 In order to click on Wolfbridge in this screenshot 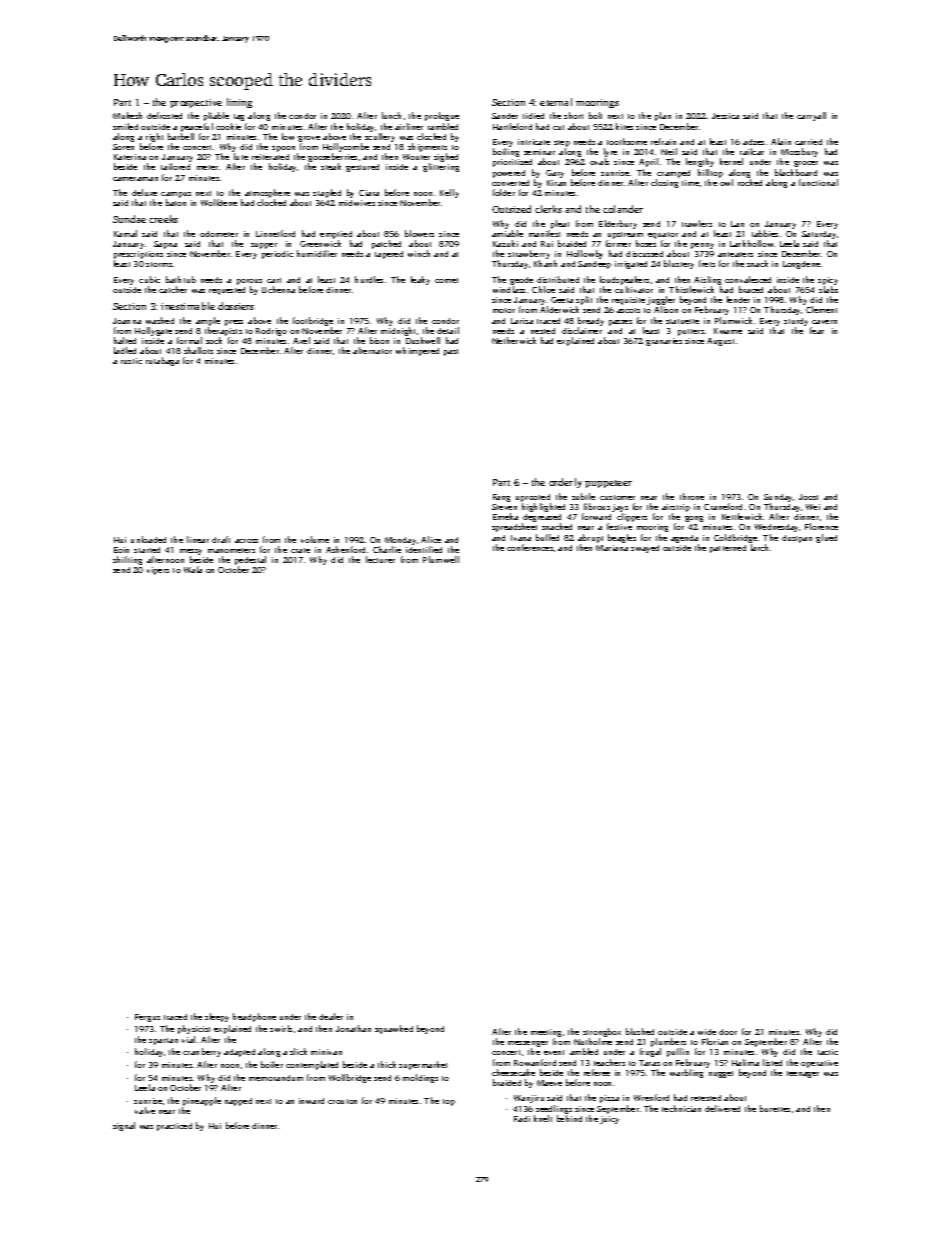, I will do `click(350, 1078)`.
